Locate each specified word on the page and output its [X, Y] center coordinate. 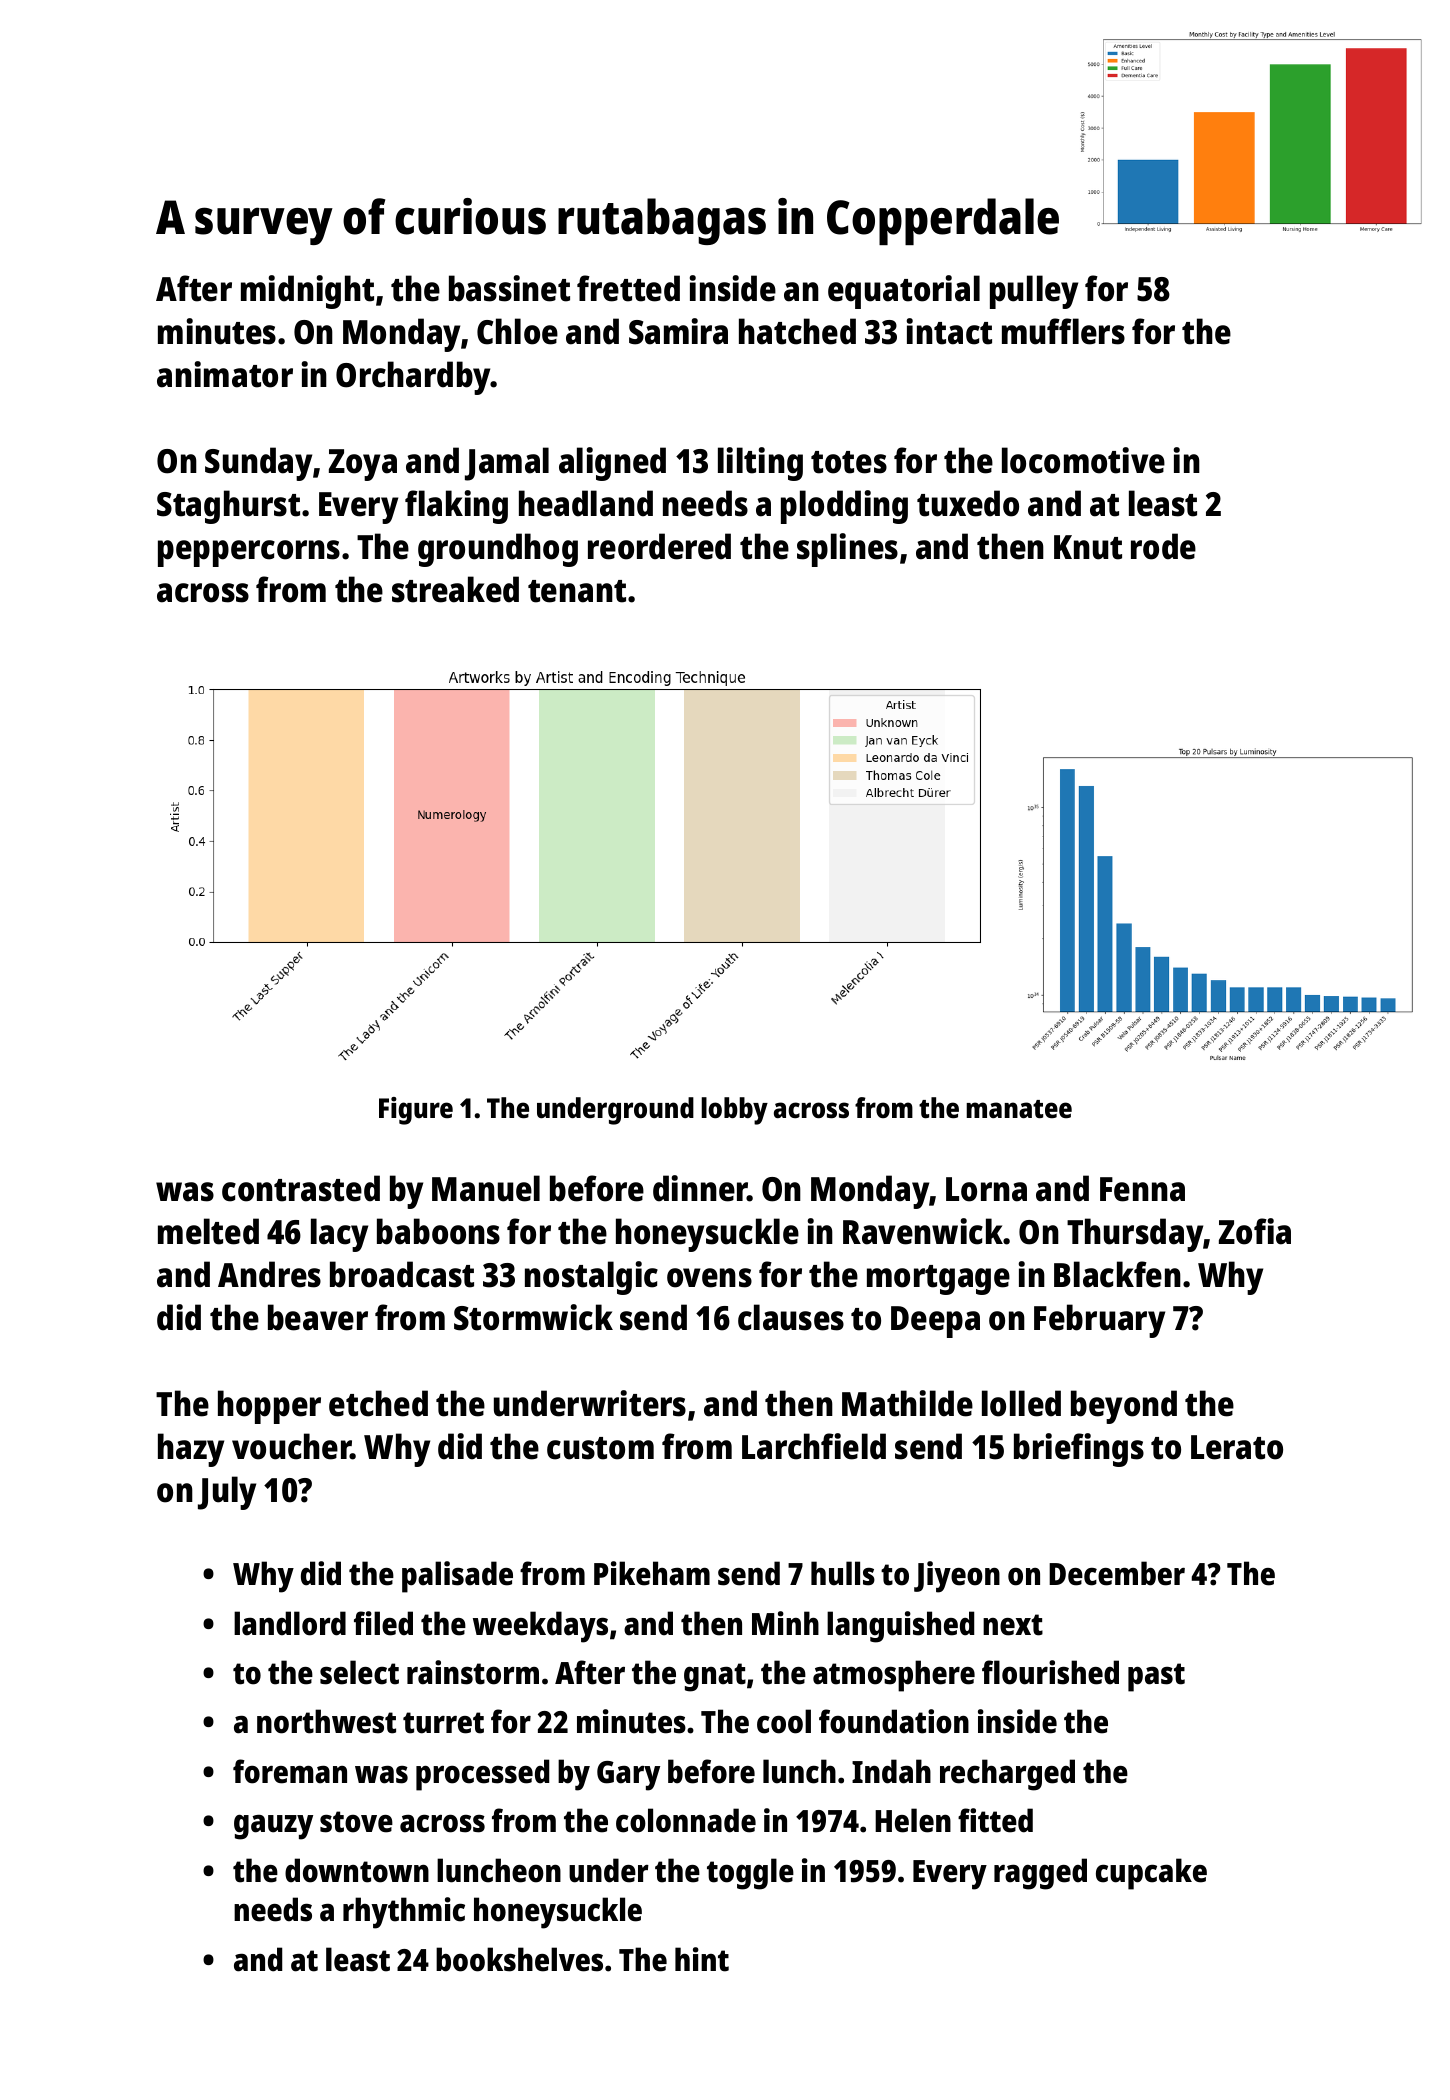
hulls [843, 1573]
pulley [1034, 292]
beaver [318, 1317]
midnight [307, 292]
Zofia [1255, 1231]
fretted [628, 288]
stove [356, 1822]
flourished [1050, 1672]
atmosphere [894, 1676]
